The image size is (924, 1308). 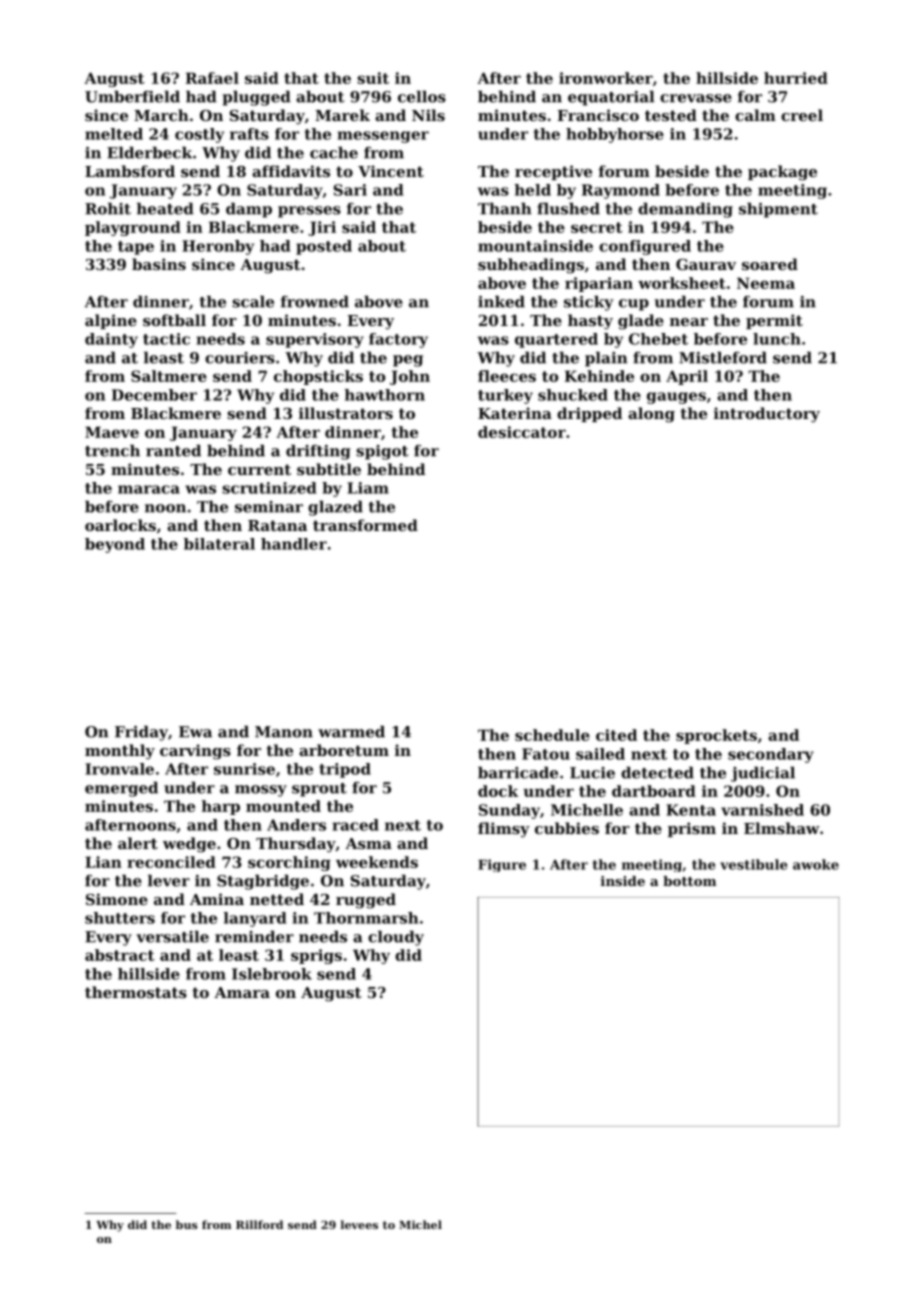 What do you see at coordinates (187, 1224) in the screenshot?
I see `bus` at bounding box center [187, 1224].
